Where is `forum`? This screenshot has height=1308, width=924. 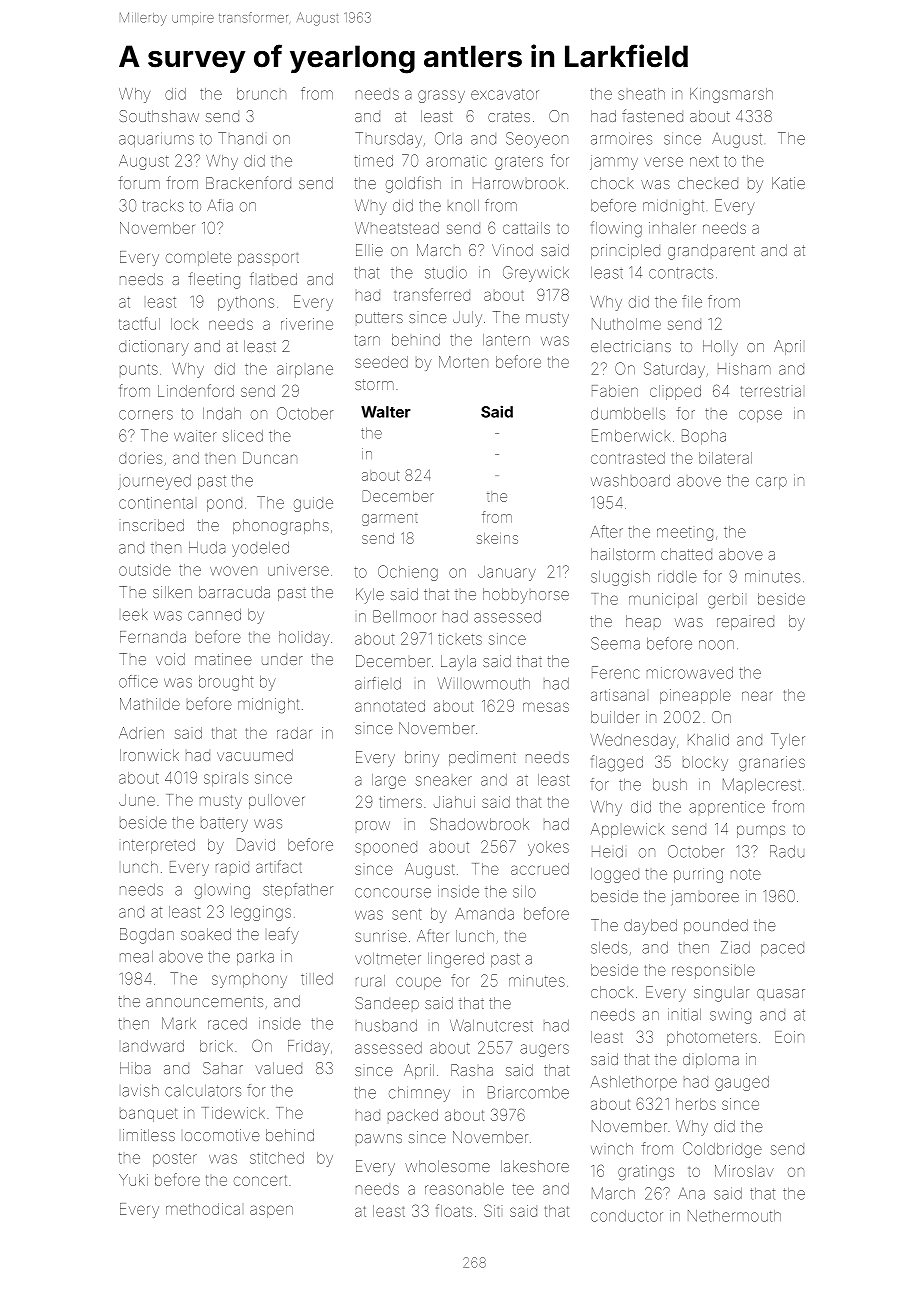 forum is located at coordinates (139, 182).
